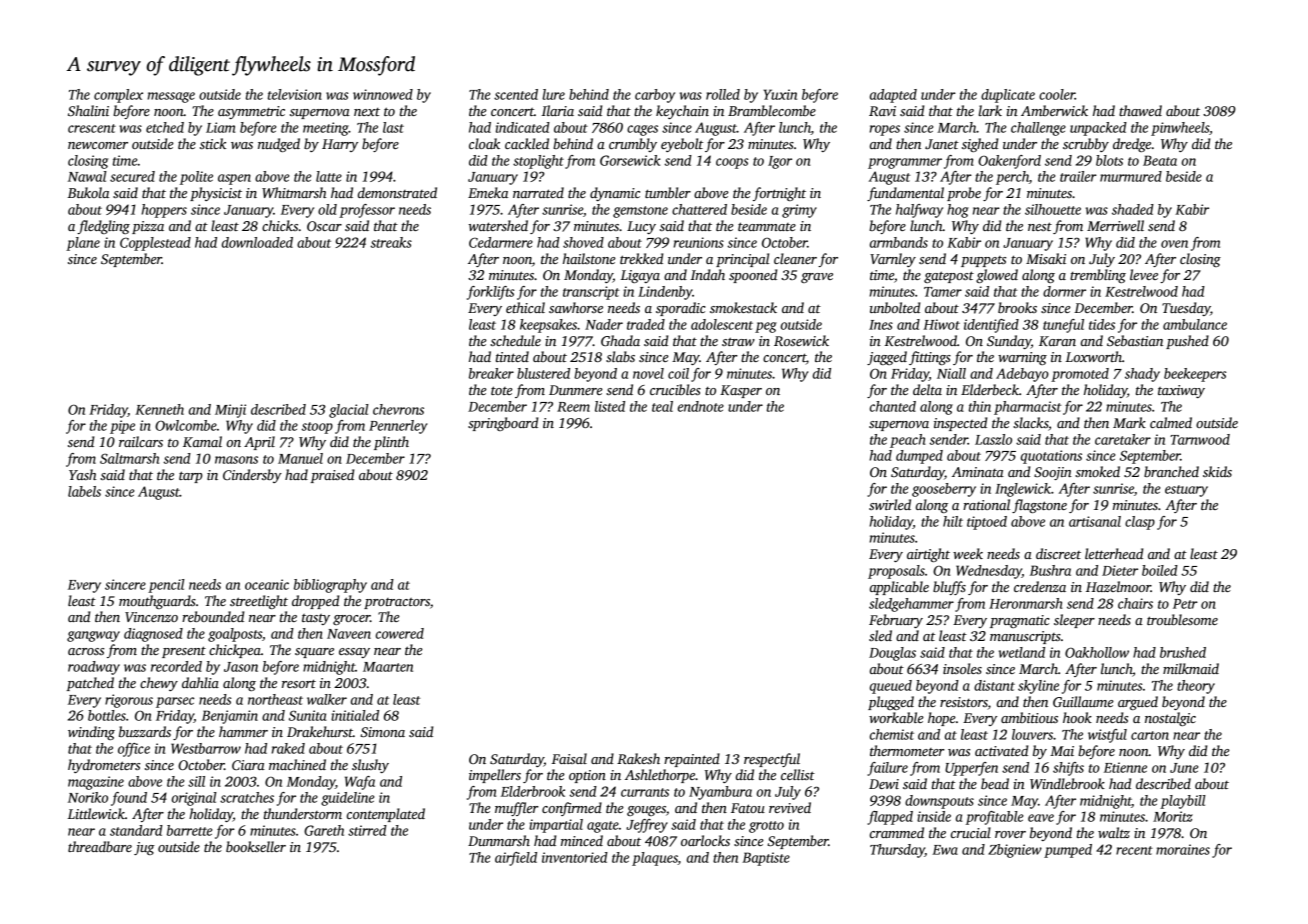 Image resolution: width=1308 pixels, height=924 pixels. Describe the element at coordinates (641, 258) in the document. I see `trekked` at that location.
